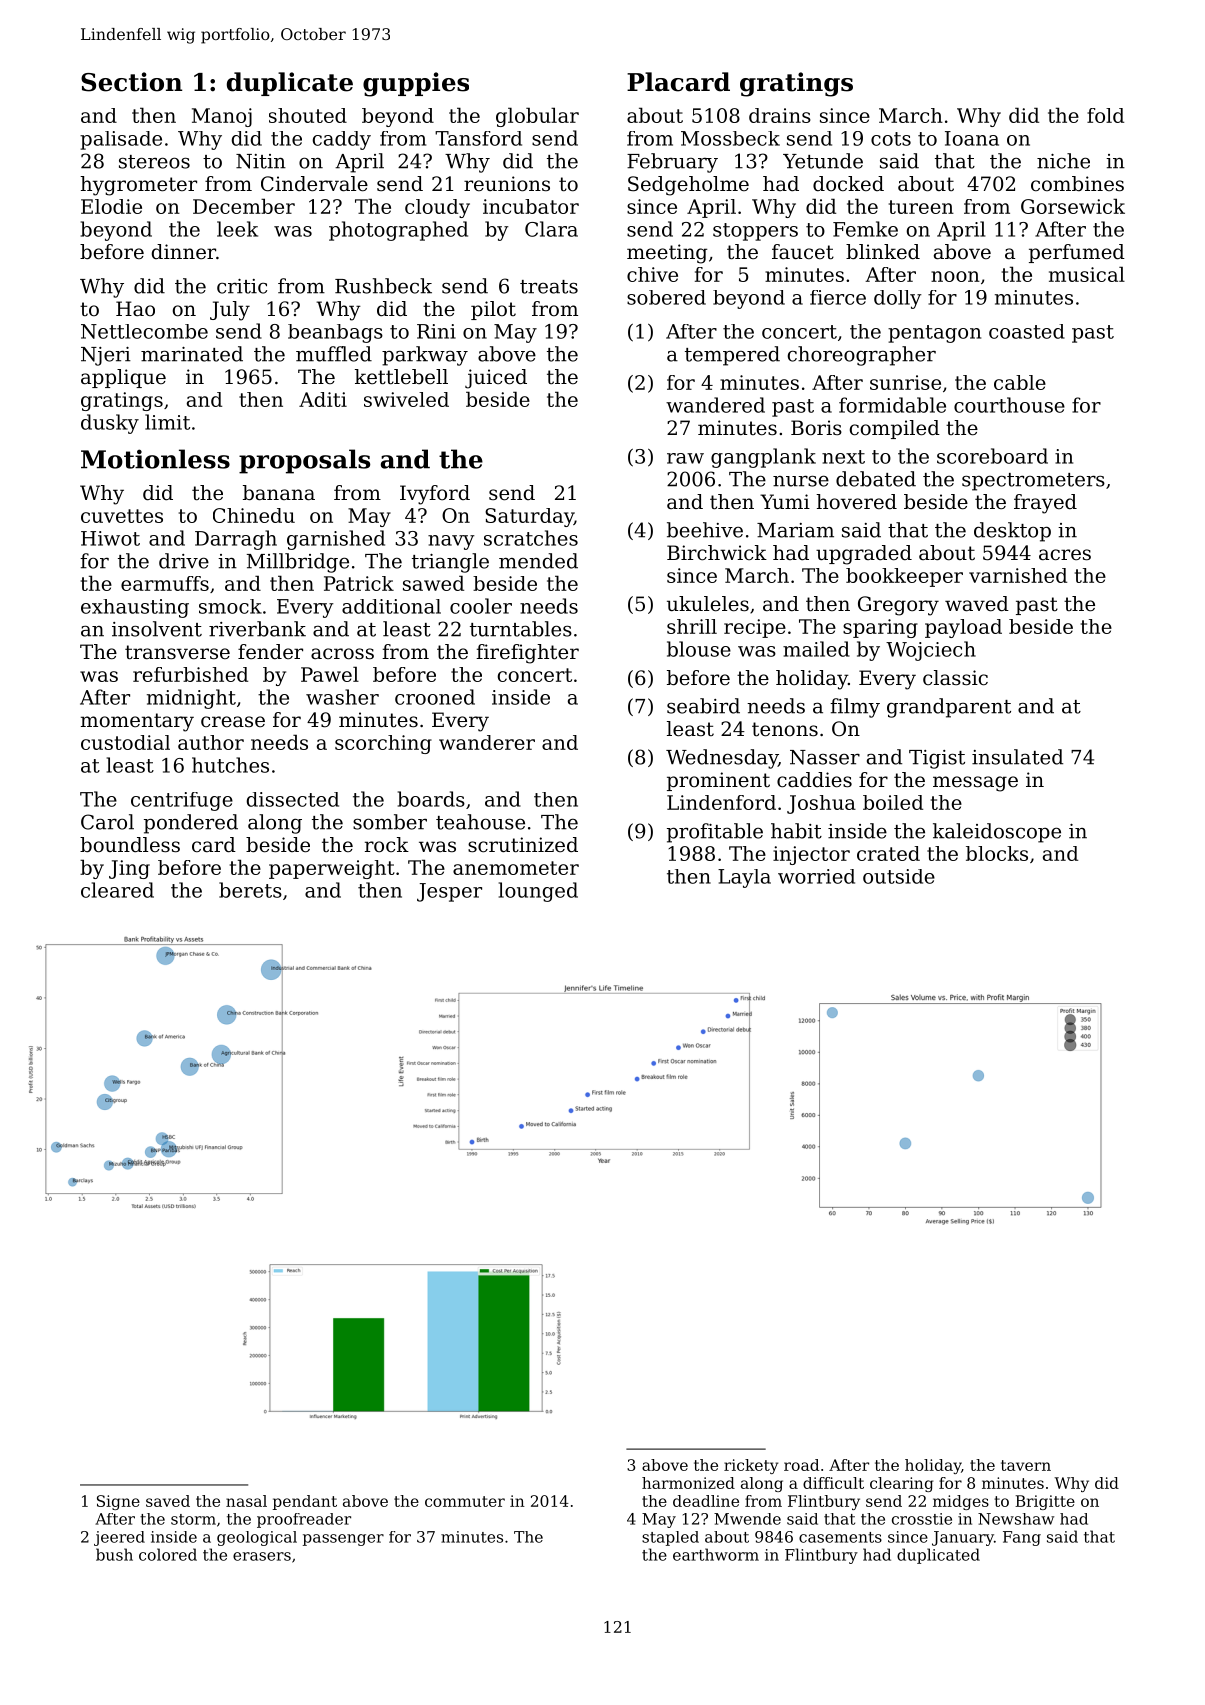  Describe the element at coordinates (715, 405) in the document. I see `wandered` at that location.
